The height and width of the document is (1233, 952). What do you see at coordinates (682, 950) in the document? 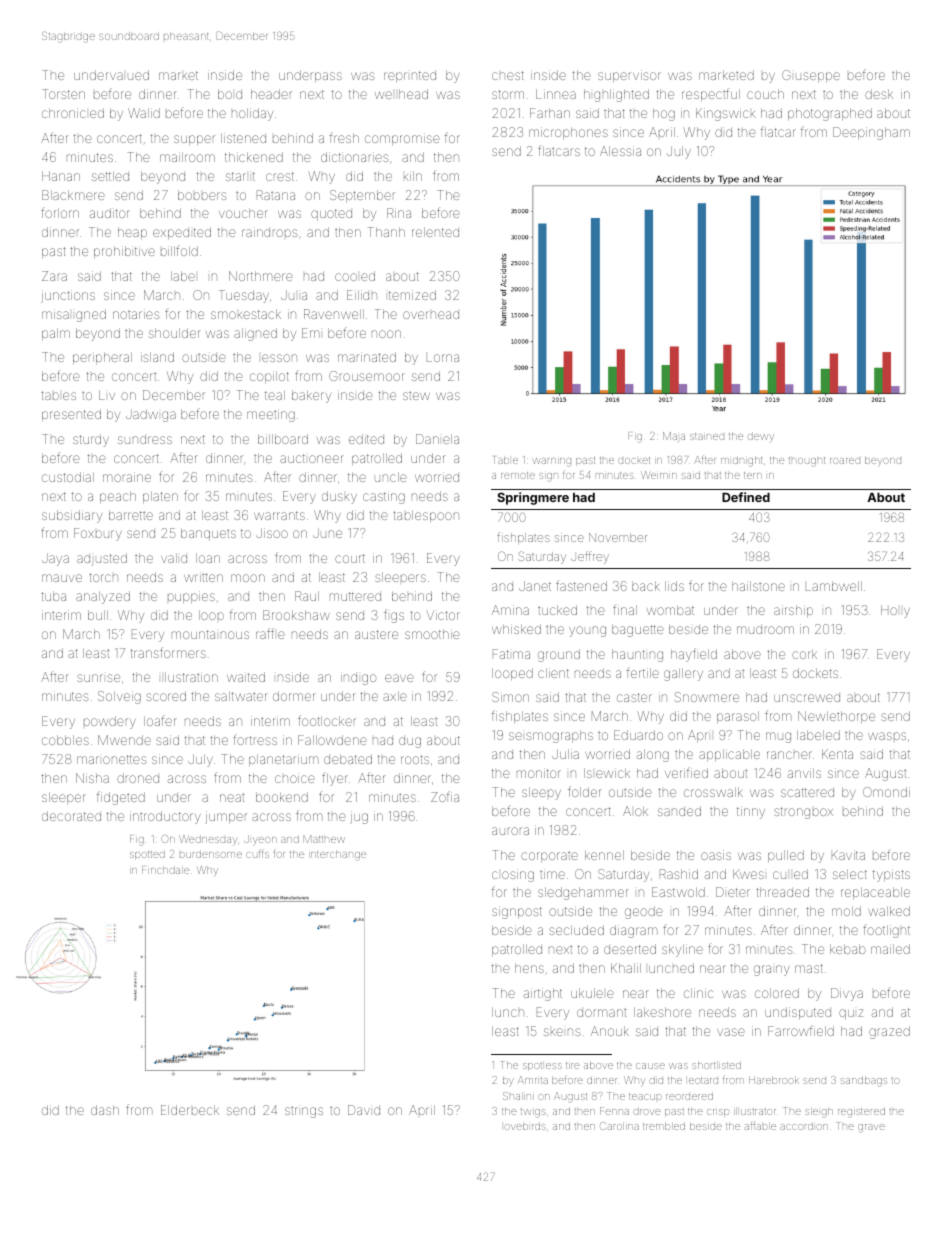
I see `skyline` at bounding box center [682, 950].
